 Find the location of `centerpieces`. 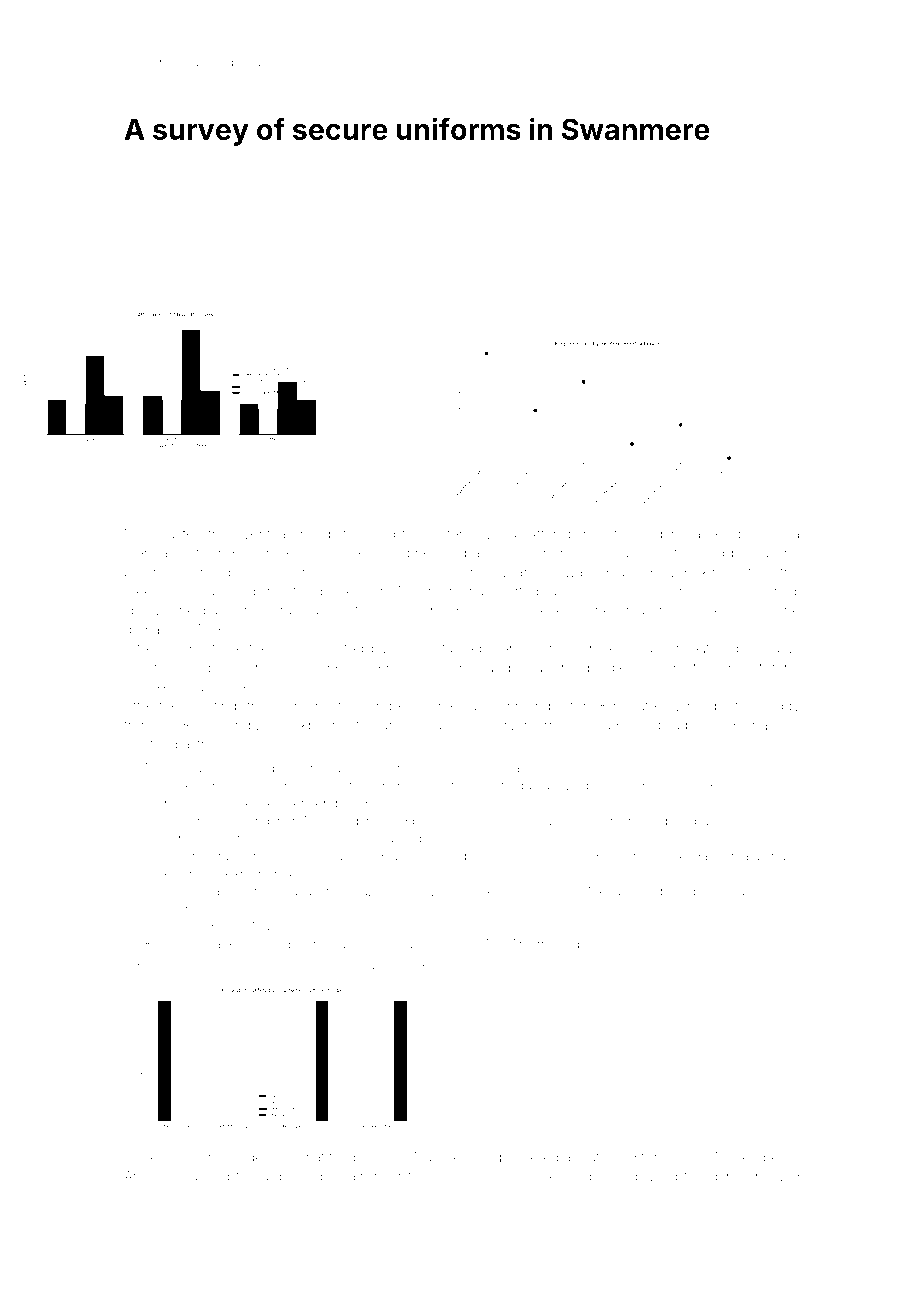

centerpieces is located at coordinates (202, 822).
